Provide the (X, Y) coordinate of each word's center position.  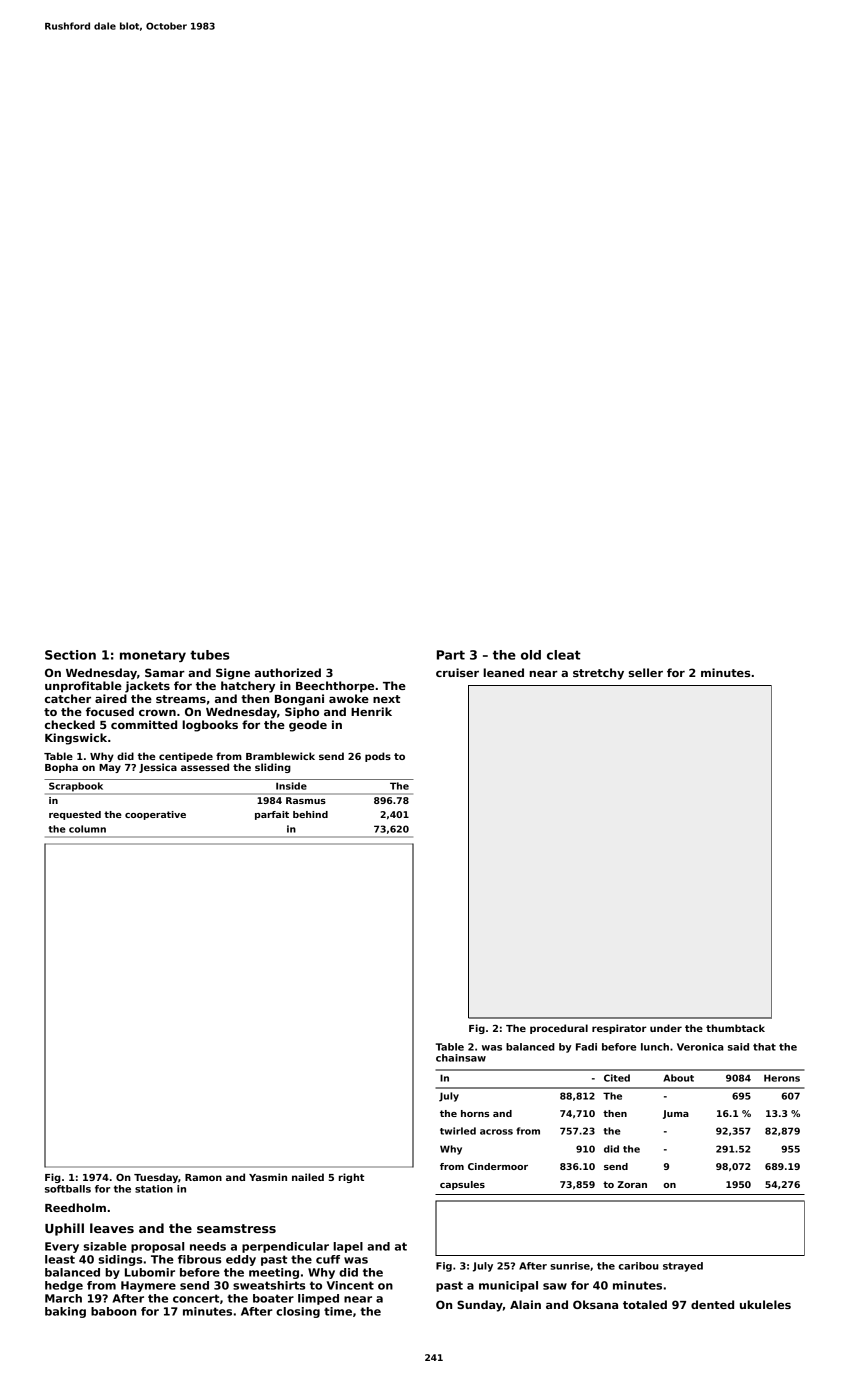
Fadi (586, 1047)
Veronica (700, 1047)
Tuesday (156, 1178)
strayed (683, 1267)
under (666, 1028)
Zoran (632, 1184)
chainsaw (461, 1058)
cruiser (457, 672)
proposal (157, 1247)
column (87, 829)
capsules (462, 1185)
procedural (559, 1029)
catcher (68, 698)
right (351, 1178)
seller (646, 672)
